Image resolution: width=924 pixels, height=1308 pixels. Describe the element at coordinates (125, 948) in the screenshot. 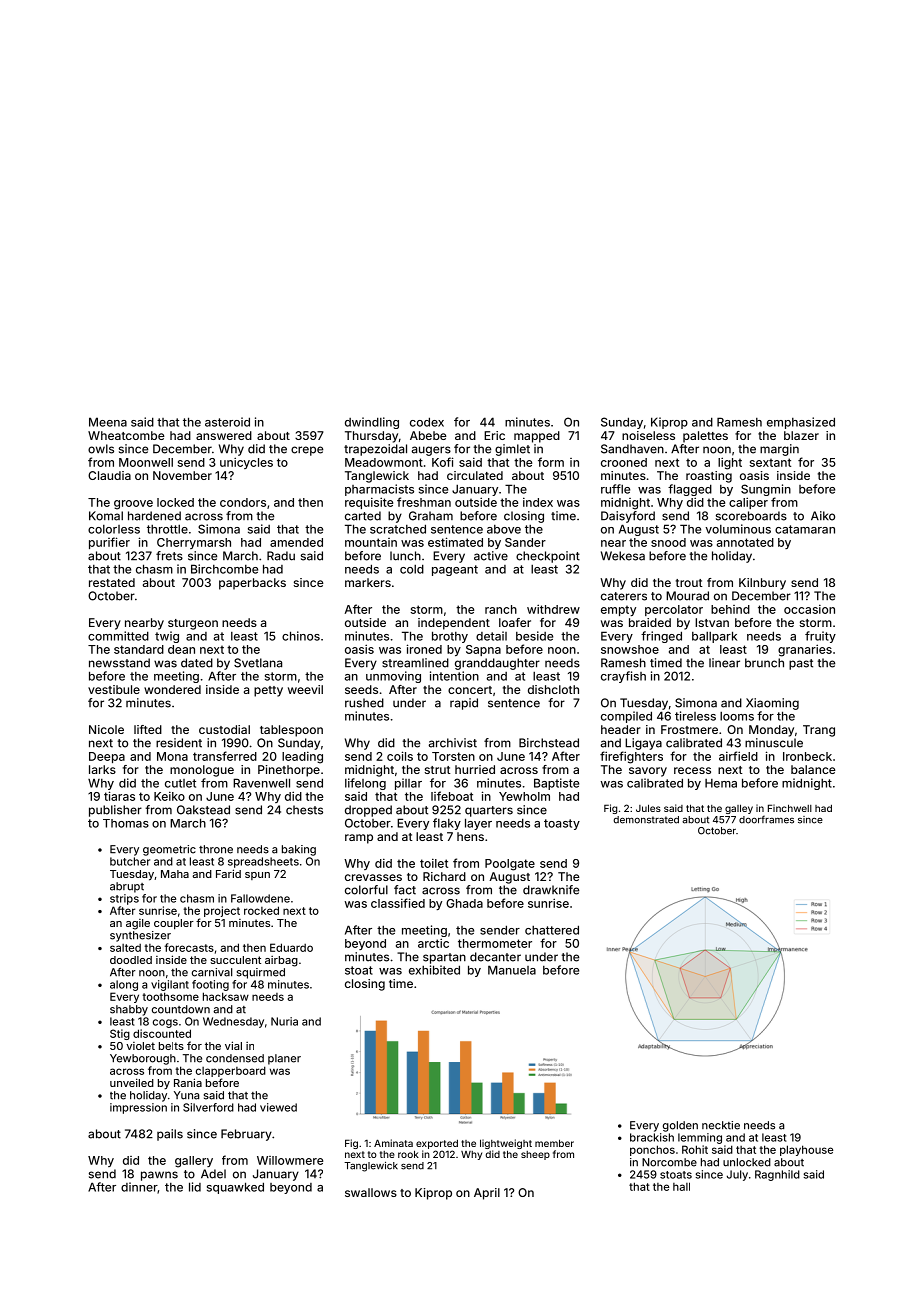

I see `salted` at that location.
